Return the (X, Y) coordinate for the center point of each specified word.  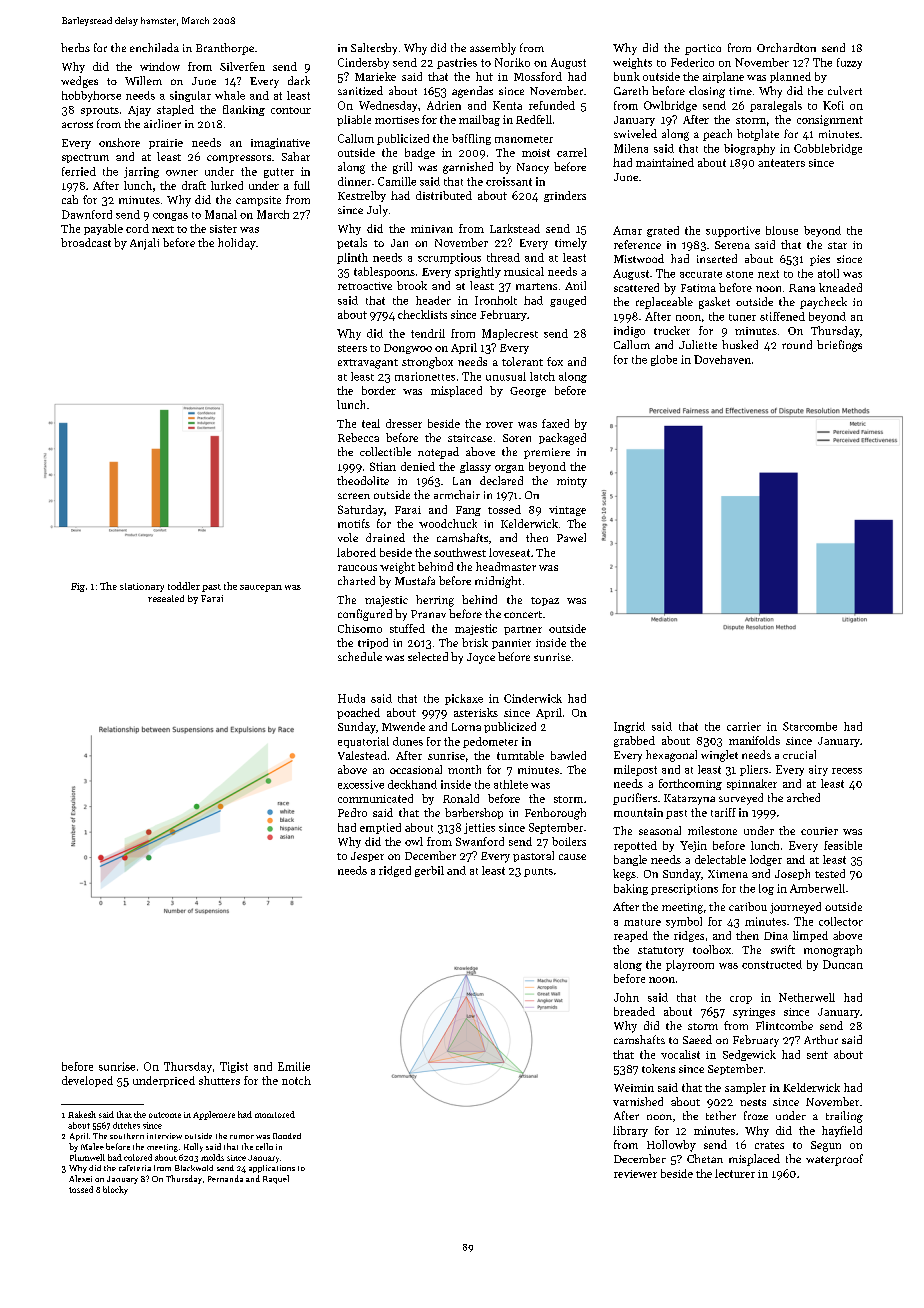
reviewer (635, 1174)
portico (703, 49)
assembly (493, 49)
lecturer (735, 1173)
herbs (75, 47)
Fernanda (225, 1178)
